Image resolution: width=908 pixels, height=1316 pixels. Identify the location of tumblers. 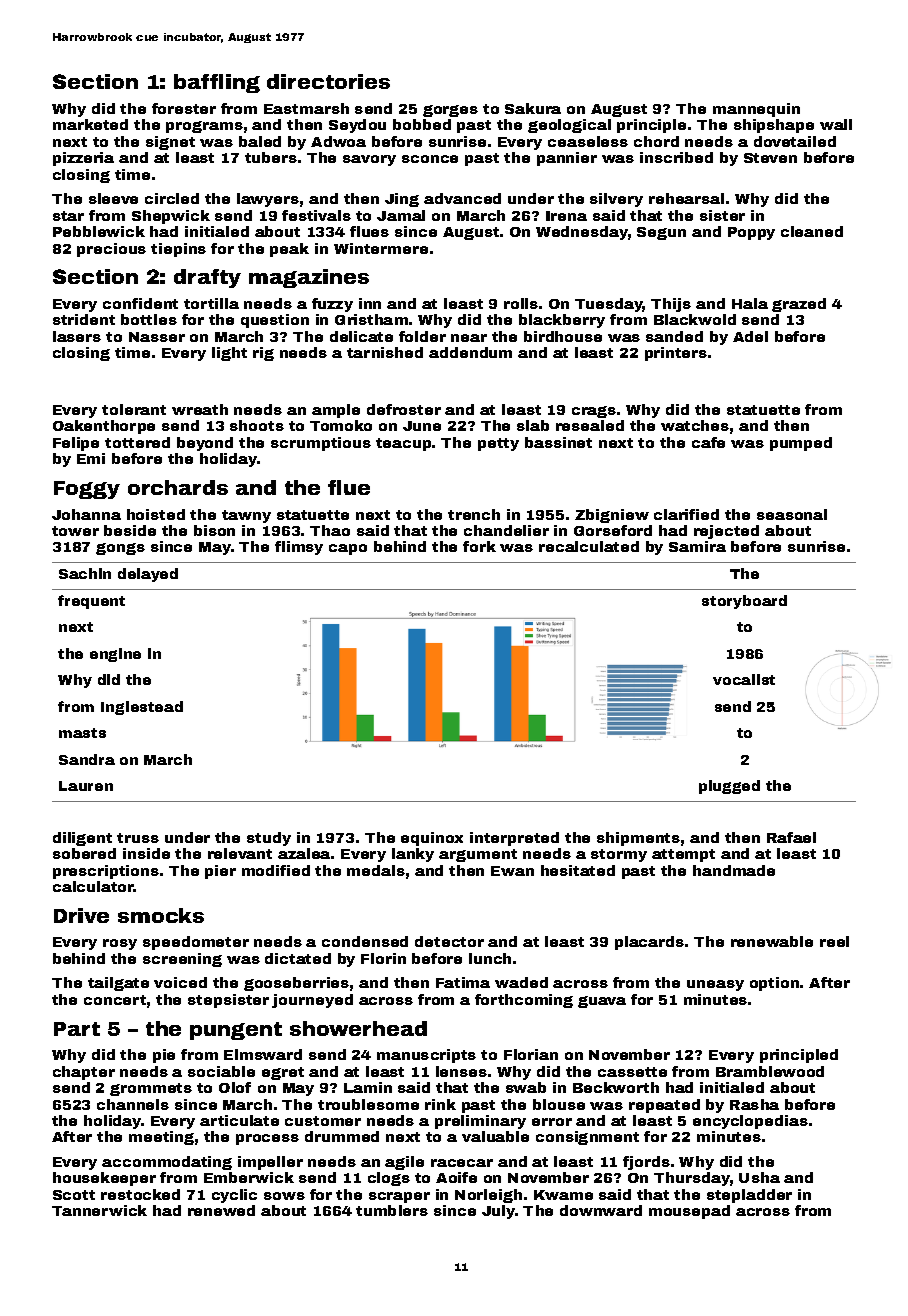
(392, 1210).
